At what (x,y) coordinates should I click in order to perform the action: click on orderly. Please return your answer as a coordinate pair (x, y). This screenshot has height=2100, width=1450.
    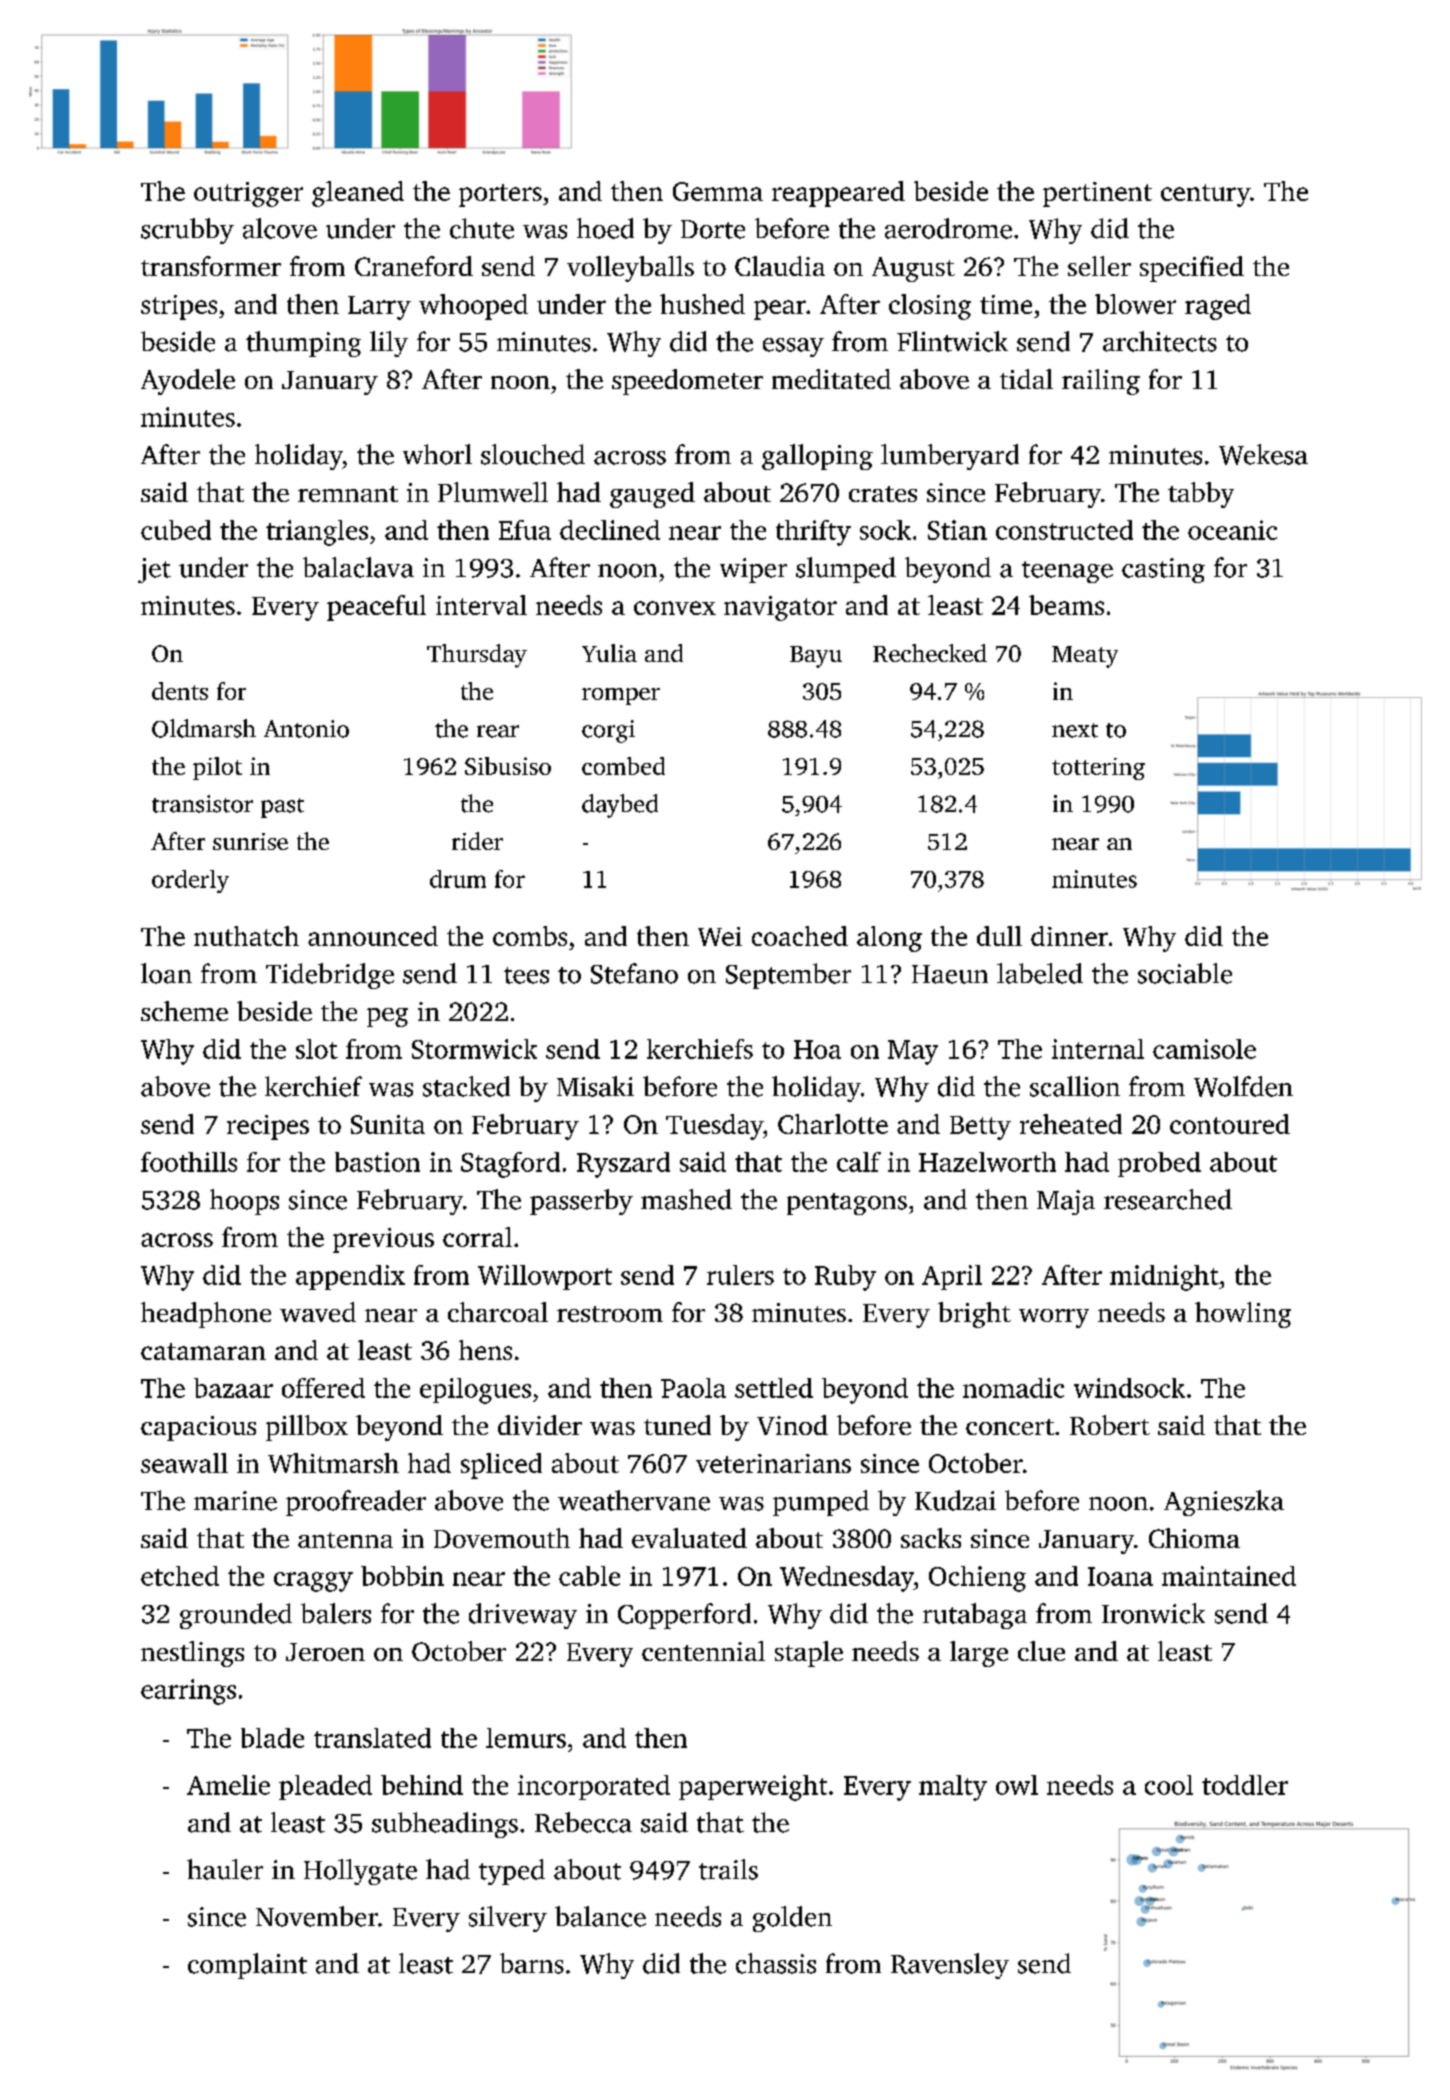
    Looking at the image, I should click on (190, 881).
